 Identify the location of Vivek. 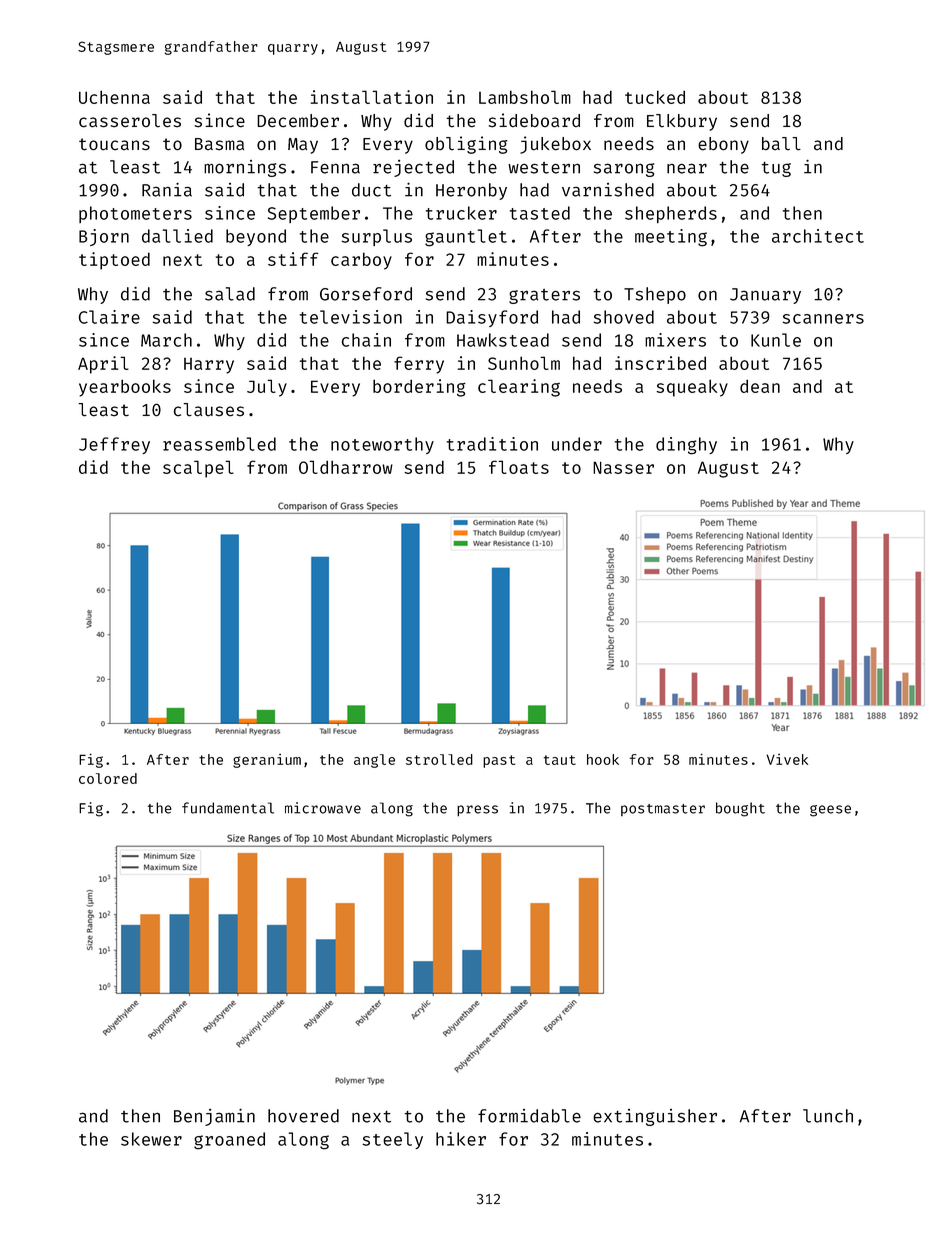
(787, 759).
